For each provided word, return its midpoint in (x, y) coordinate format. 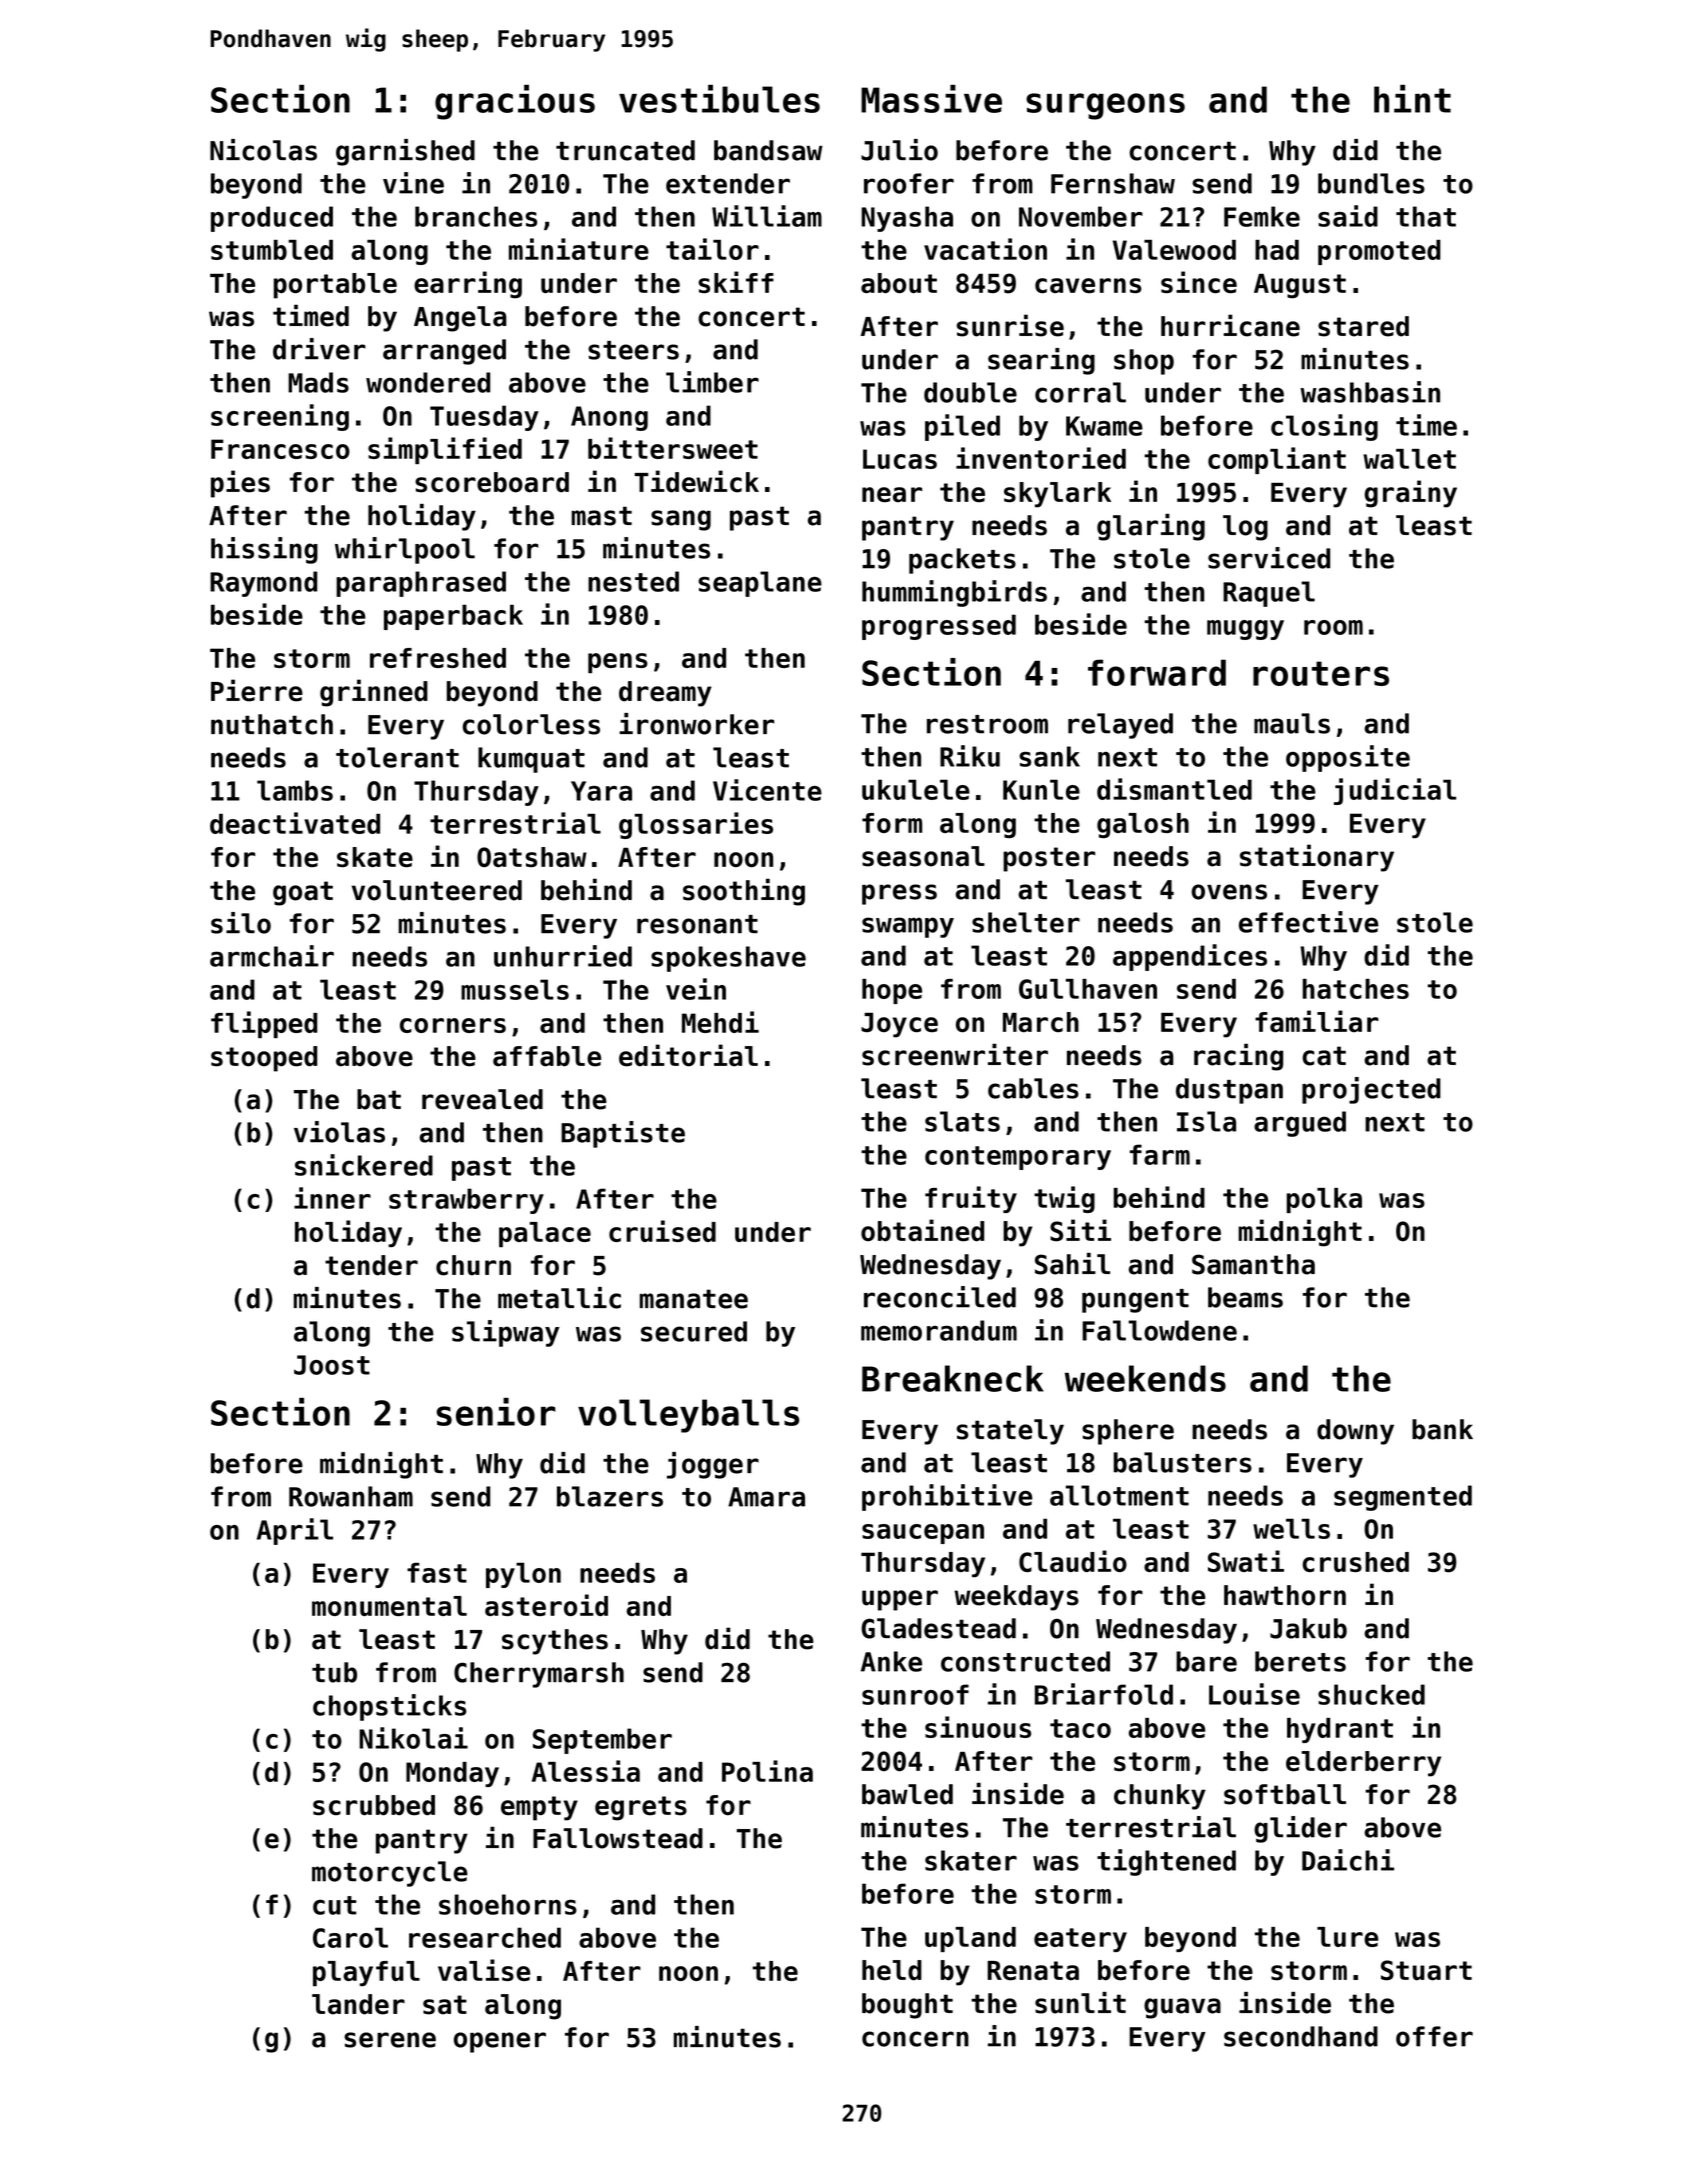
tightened (1166, 1862)
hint (1412, 99)
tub (334, 1672)
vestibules (719, 99)
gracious (515, 102)
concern (915, 2039)
